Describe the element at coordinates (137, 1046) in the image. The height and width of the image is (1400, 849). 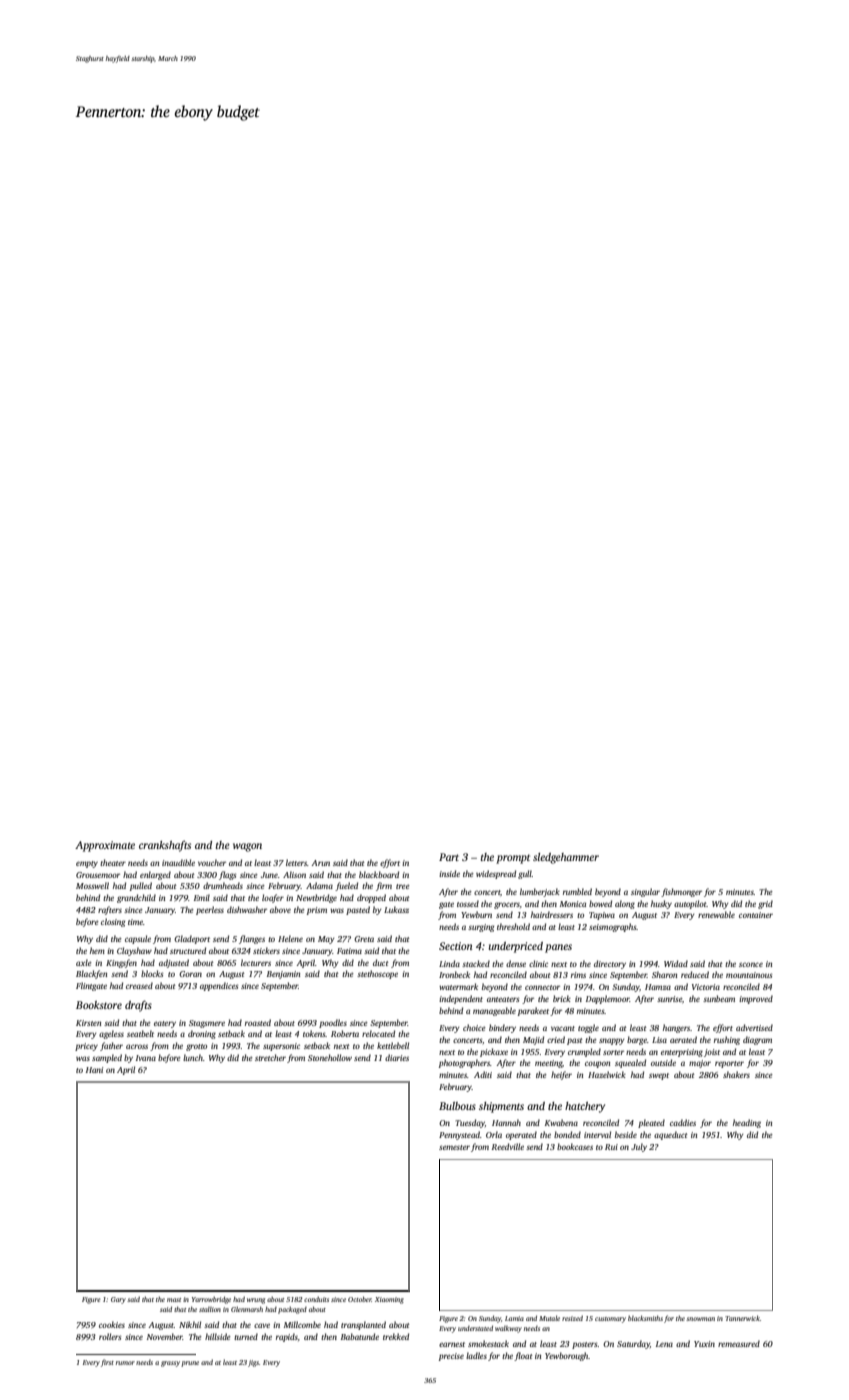
I see `across` at that location.
